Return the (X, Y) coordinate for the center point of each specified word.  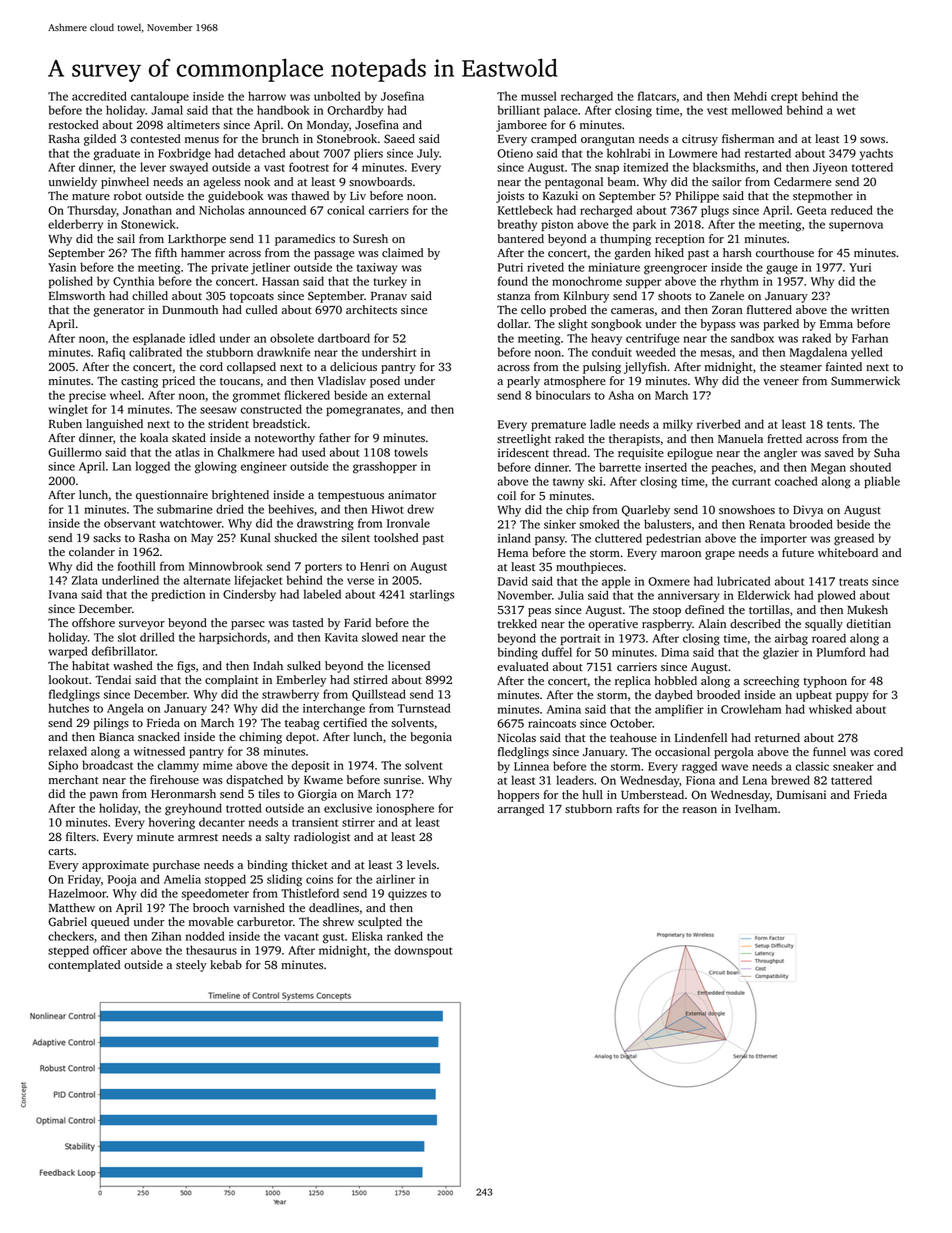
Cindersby (249, 595)
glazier (781, 653)
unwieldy (73, 183)
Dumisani (801, 794)
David (513, 581)
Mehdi (750, 96)
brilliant (519, 110)
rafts (628, 808)
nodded (205, 936)
